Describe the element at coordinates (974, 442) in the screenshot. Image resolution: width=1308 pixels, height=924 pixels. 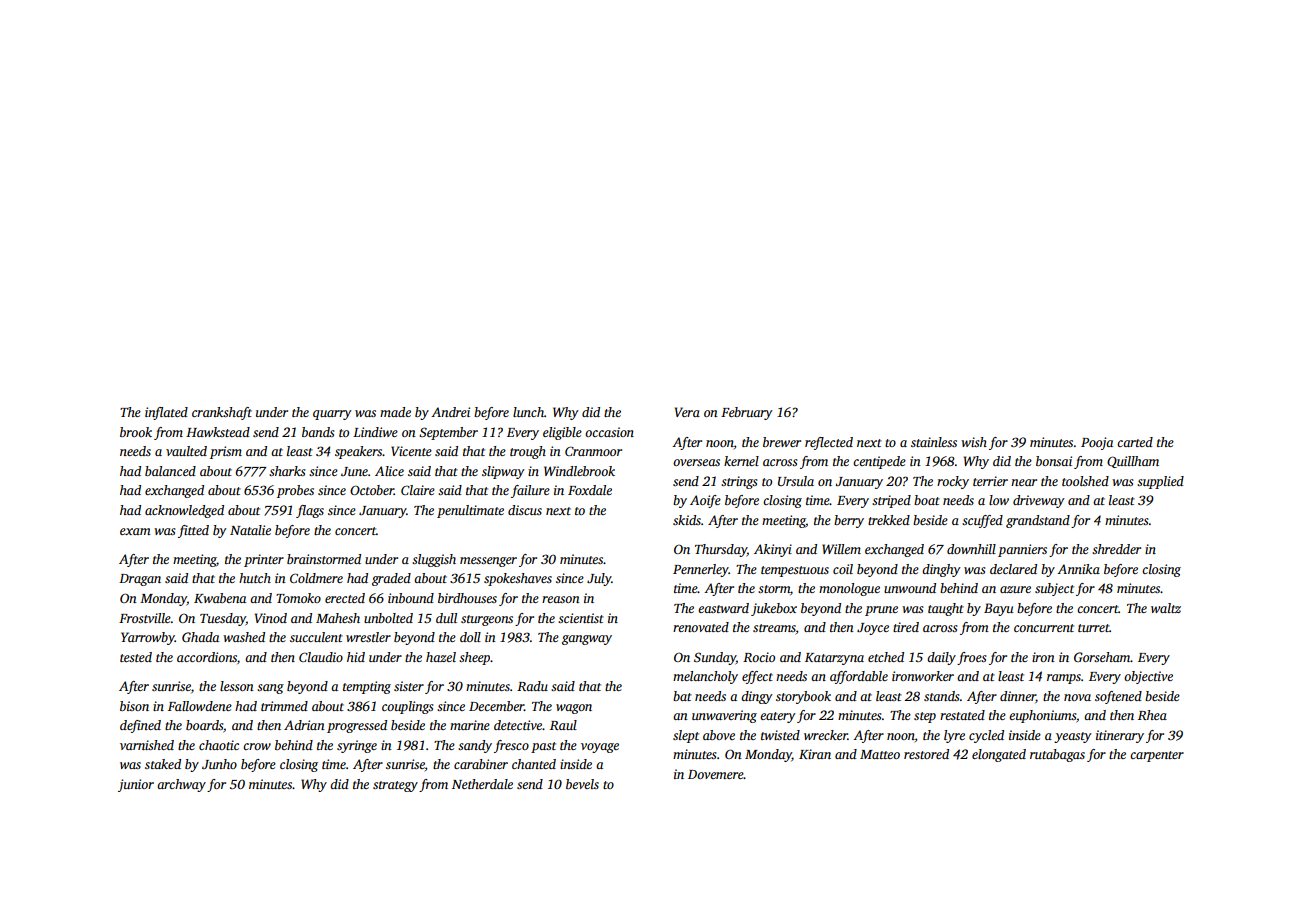
I see `wish` at that location.
